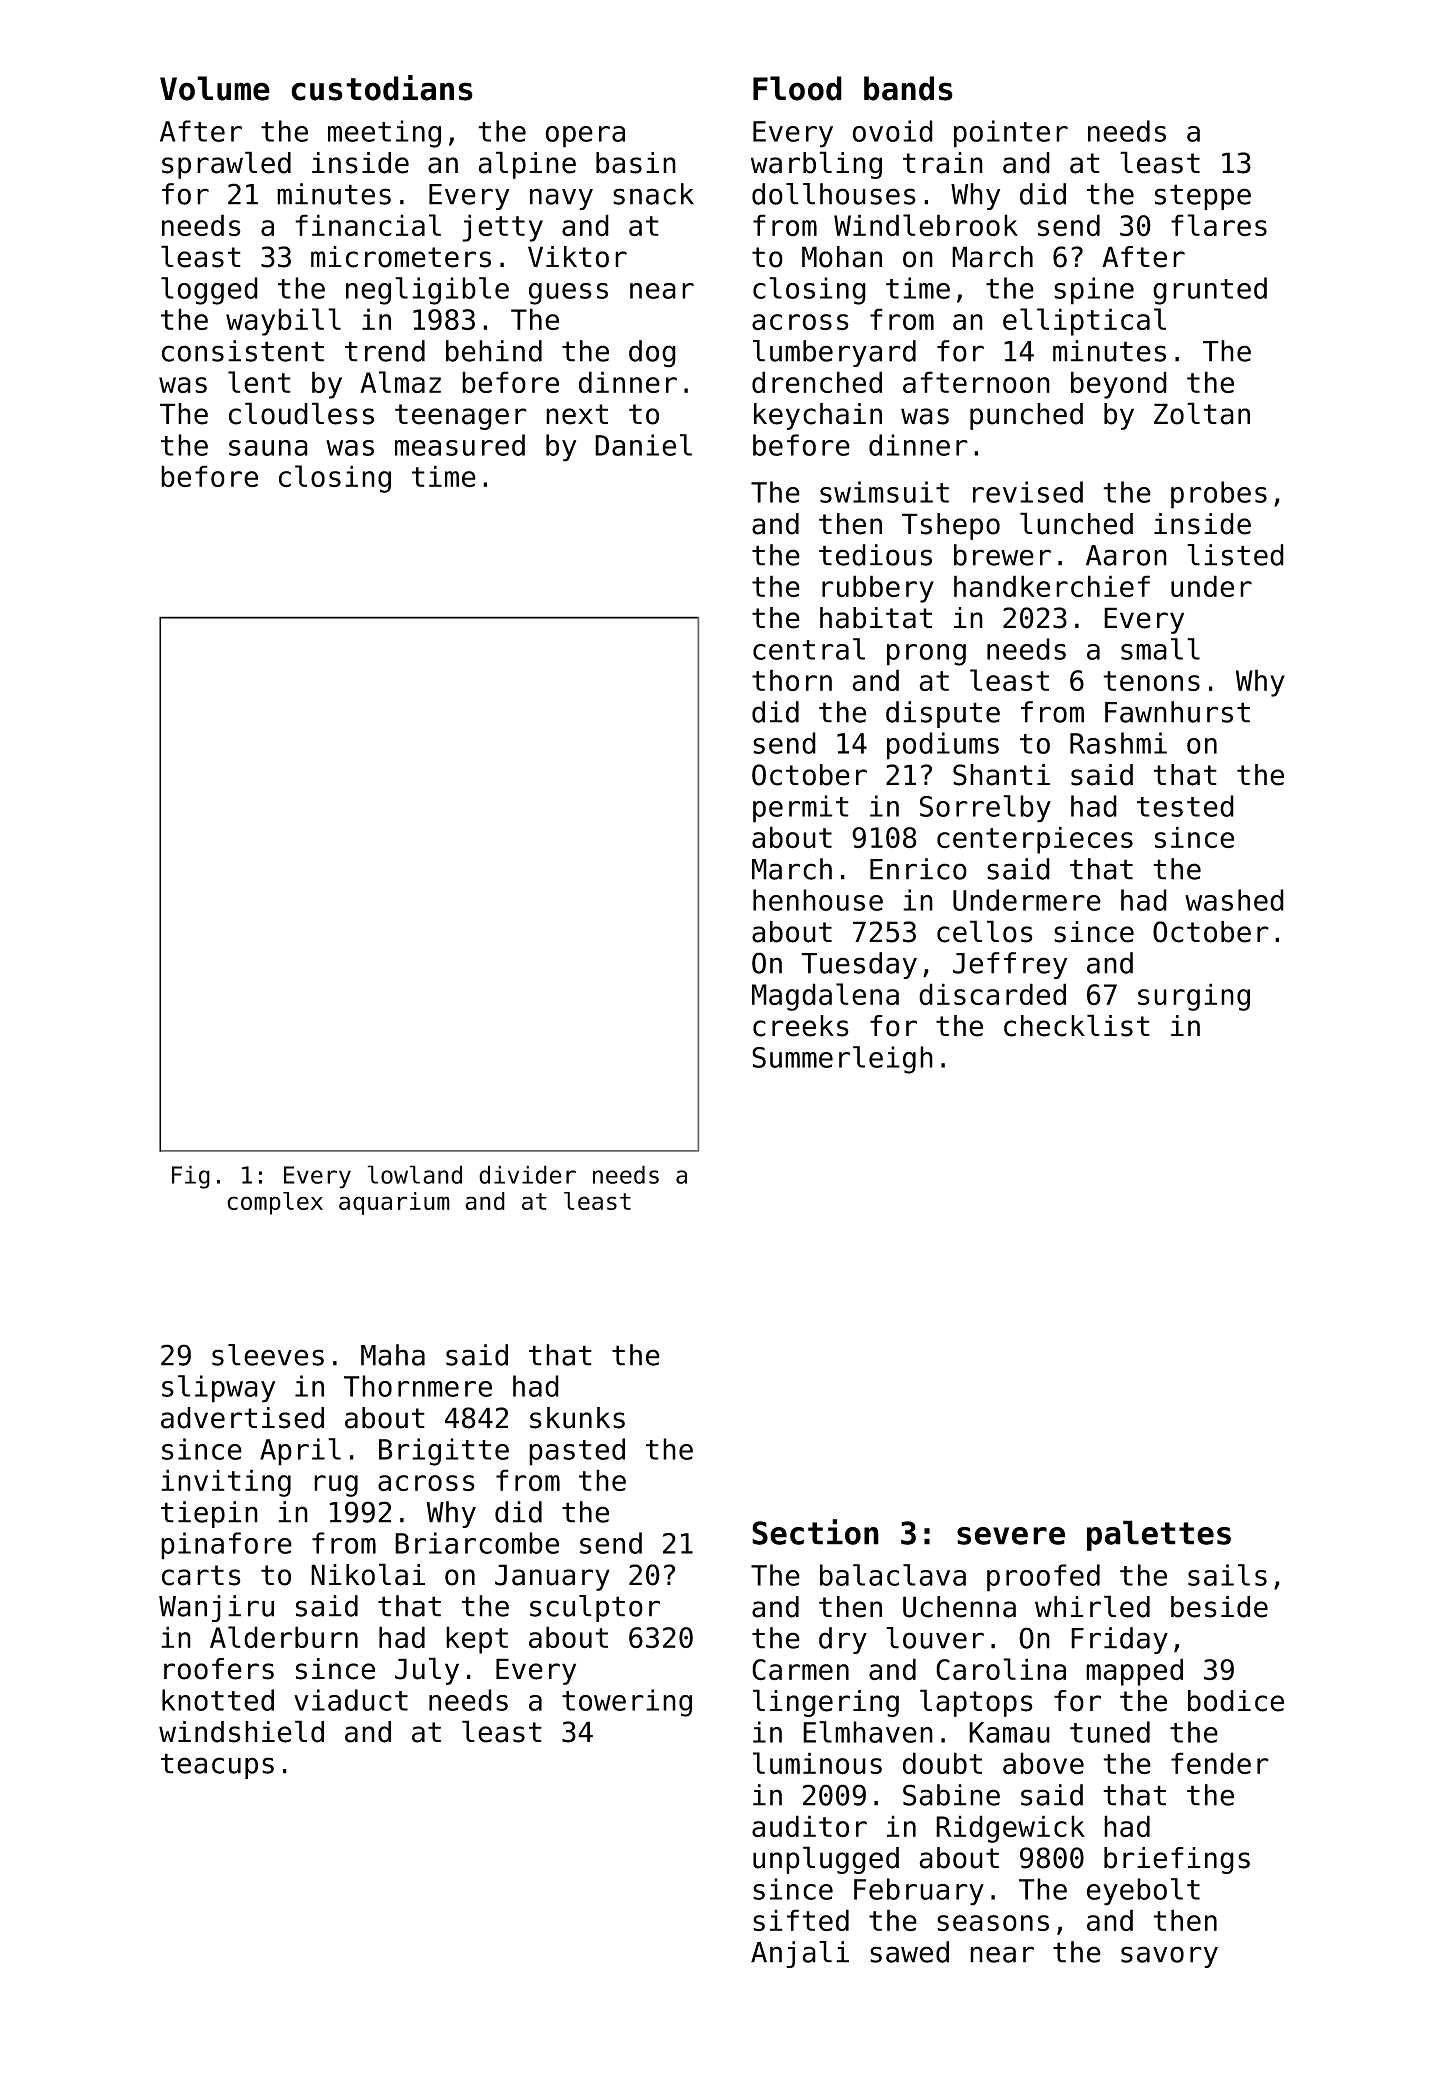 This screenshot has width=1450, height=2100. What do you see at coordinates (1219, 1607) in the screenshot?
I see `beside` at bounding box center [1219, 1607].
